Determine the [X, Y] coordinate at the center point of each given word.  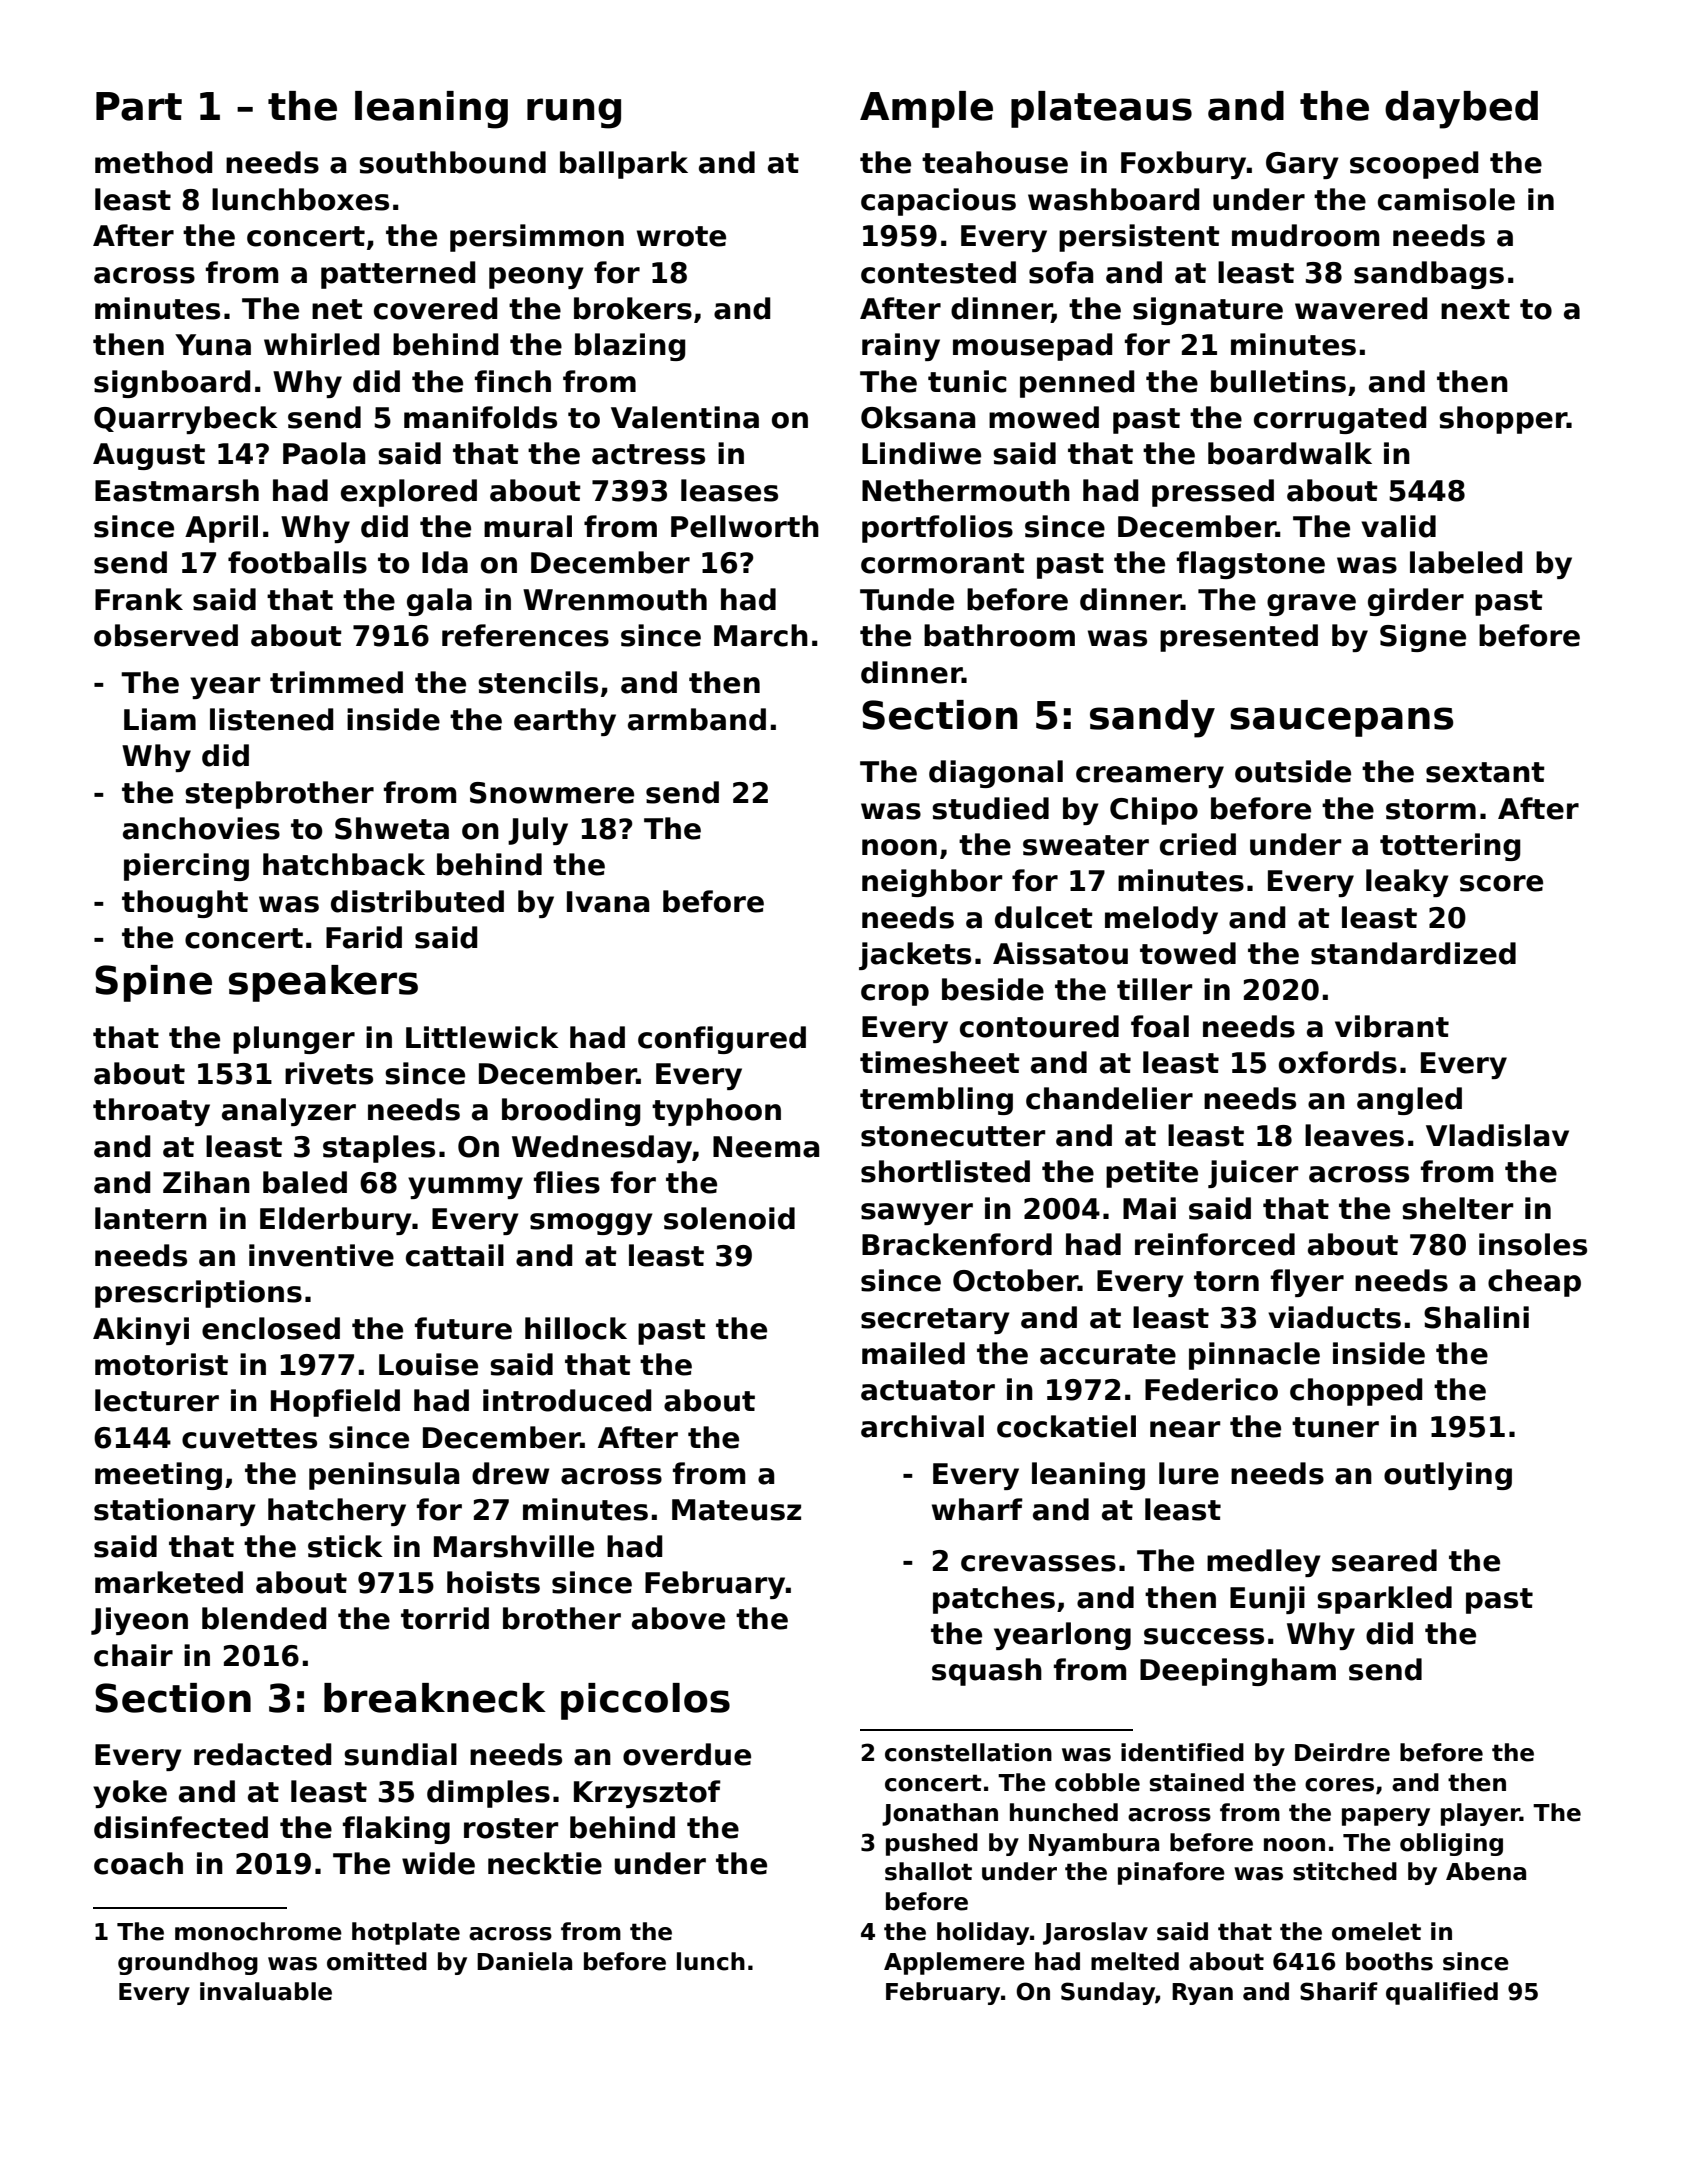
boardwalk [1290, 453]
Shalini [1476, 1317]
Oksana [918, 417]
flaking [396, 1830]
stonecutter [953, 1136]
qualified [1442, 1993]
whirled [321, 344]
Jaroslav [1095, 1933]
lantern [151, 1218]
